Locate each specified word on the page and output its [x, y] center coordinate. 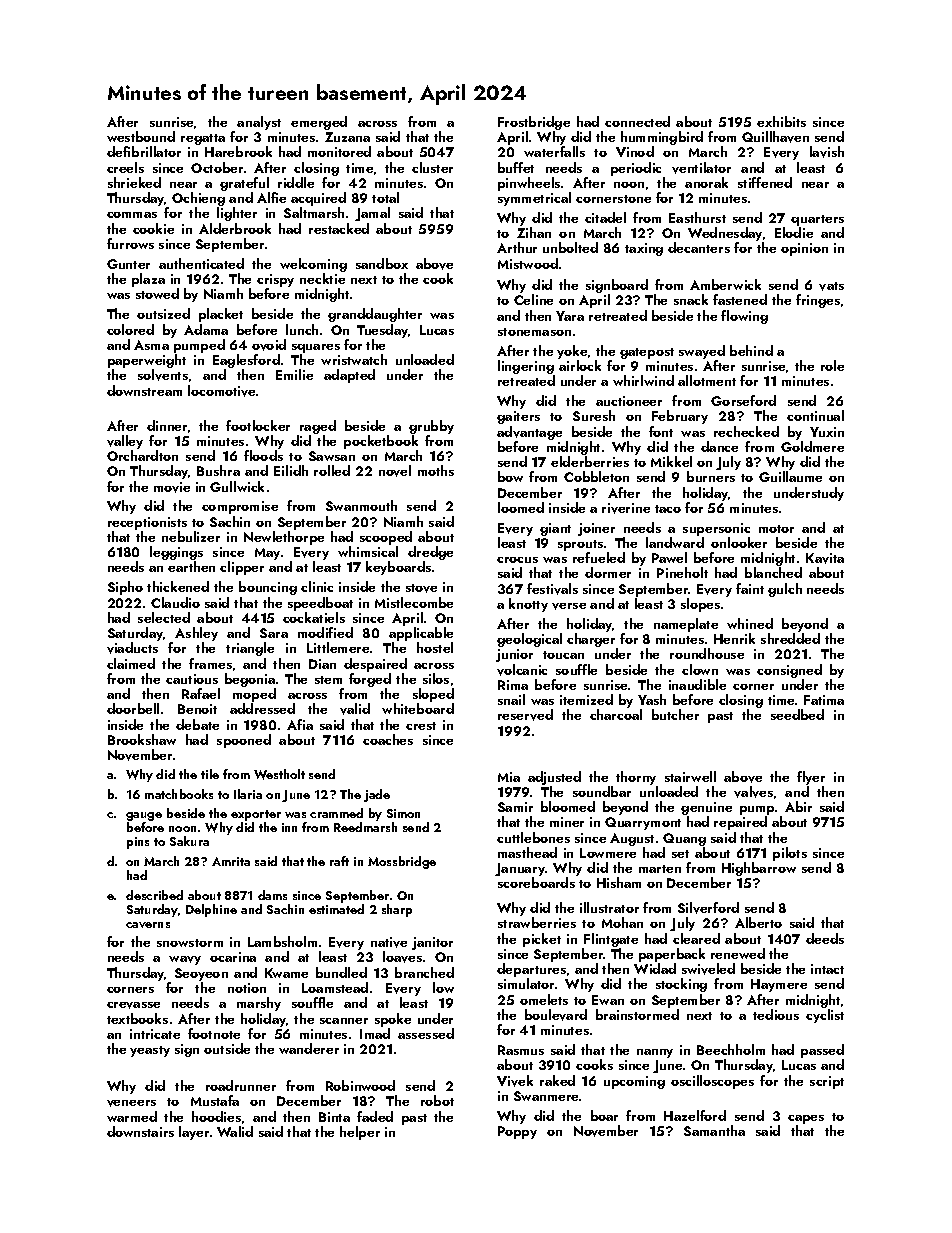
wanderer [309, 1048]
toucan [563, 655]
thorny [636, 778]
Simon [403, 813]
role [832, 365]
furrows [130, 243]
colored [130, 329]
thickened [178, 586]
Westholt [279, 774]
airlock [580, 365]
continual [815, 415]
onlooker [739, 542]
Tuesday [383, 331]
